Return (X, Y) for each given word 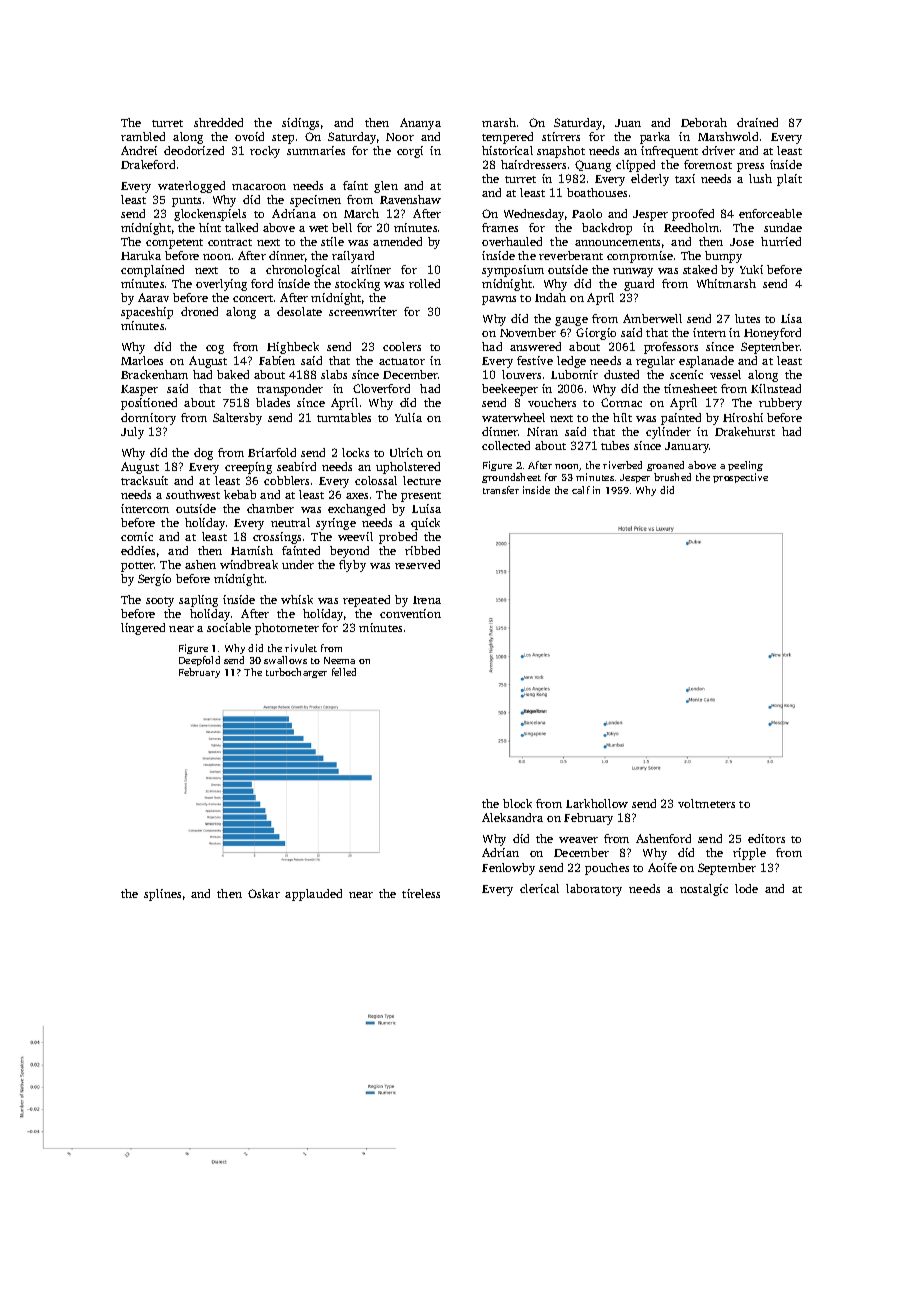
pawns (499, 300)
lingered (143, 629)
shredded (218, 122)
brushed (672, 477)
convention (410, 613)
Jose (742, 242)
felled (344, 672)
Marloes (142, 360)
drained (757, 122)
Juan (628, 123)
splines (162, 895)
